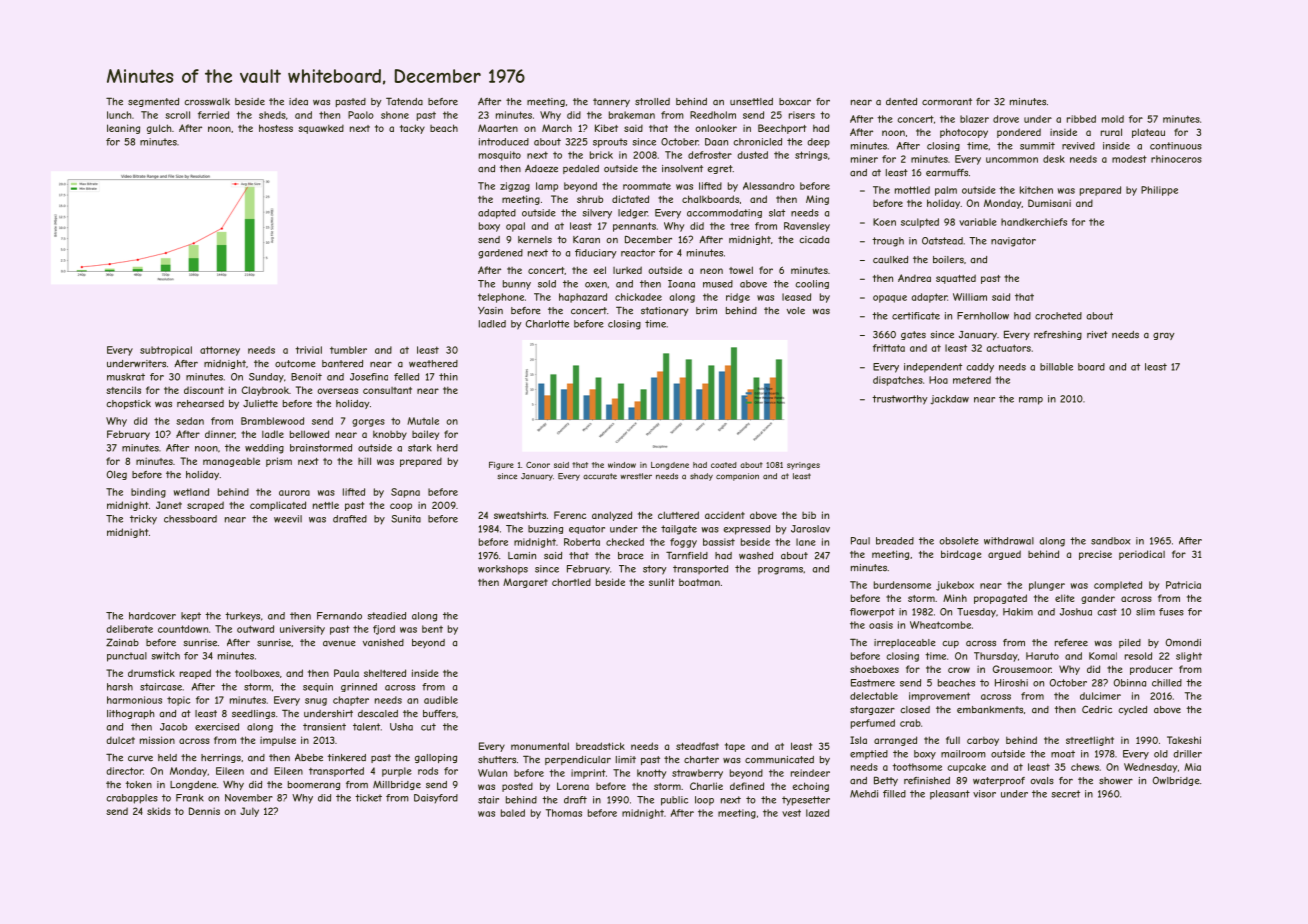 This page has height=924, width=1308. Describe the element at coordinates (432, 629) in the page. I see `bent` at that location.
